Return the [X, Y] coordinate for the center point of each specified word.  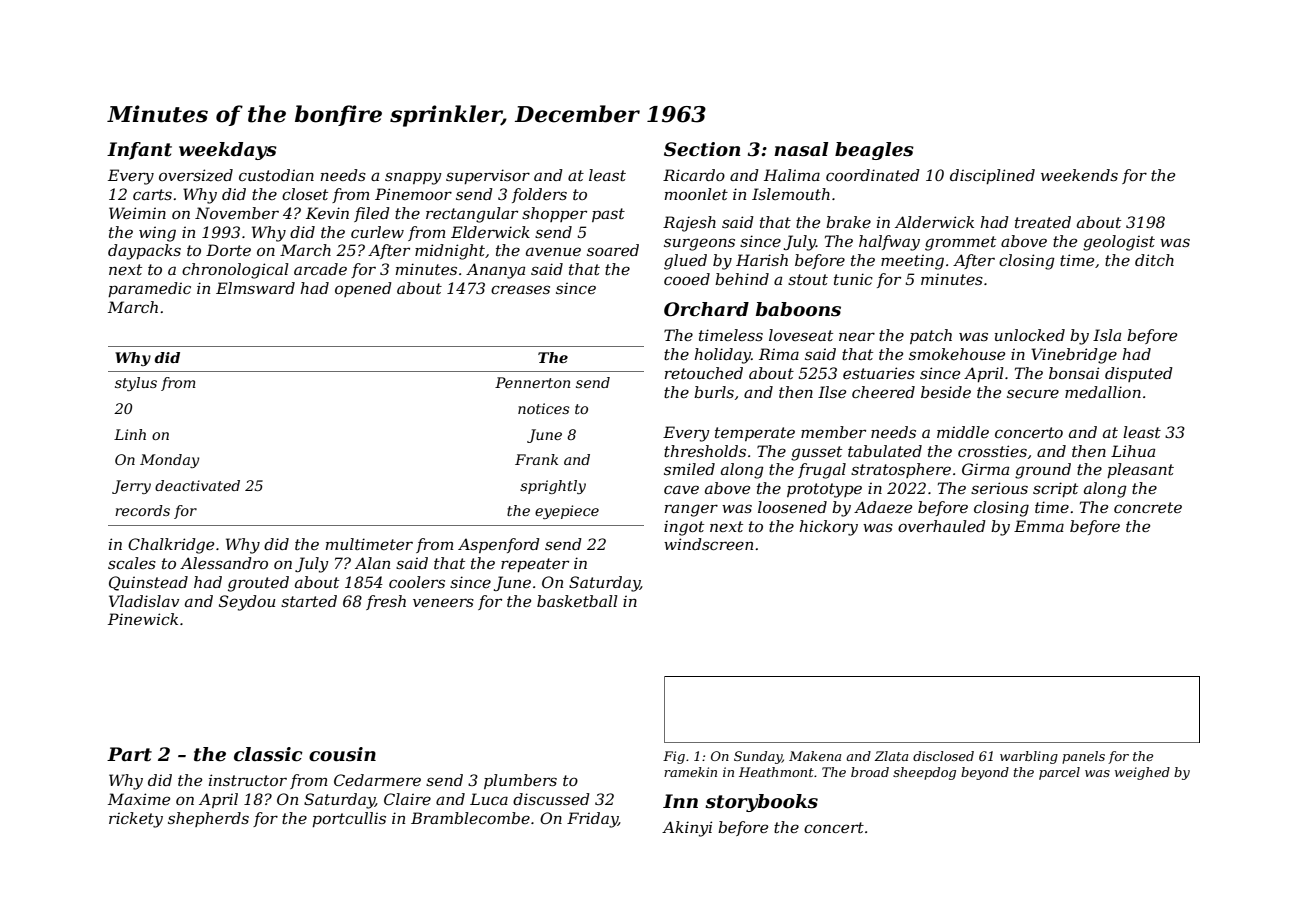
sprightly [553, 487]
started [309, 601]
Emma [1039, 526]
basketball [577, 601]
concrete [1148, 507]
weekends [1079, 175]
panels [1083, 757]
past [608, 215]
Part [129, 754]
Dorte [228, 250]
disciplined [992, 176]
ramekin [690, 772]
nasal [801, 149]
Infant [139, 151]
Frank [536, 459]
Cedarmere [377, 780]
